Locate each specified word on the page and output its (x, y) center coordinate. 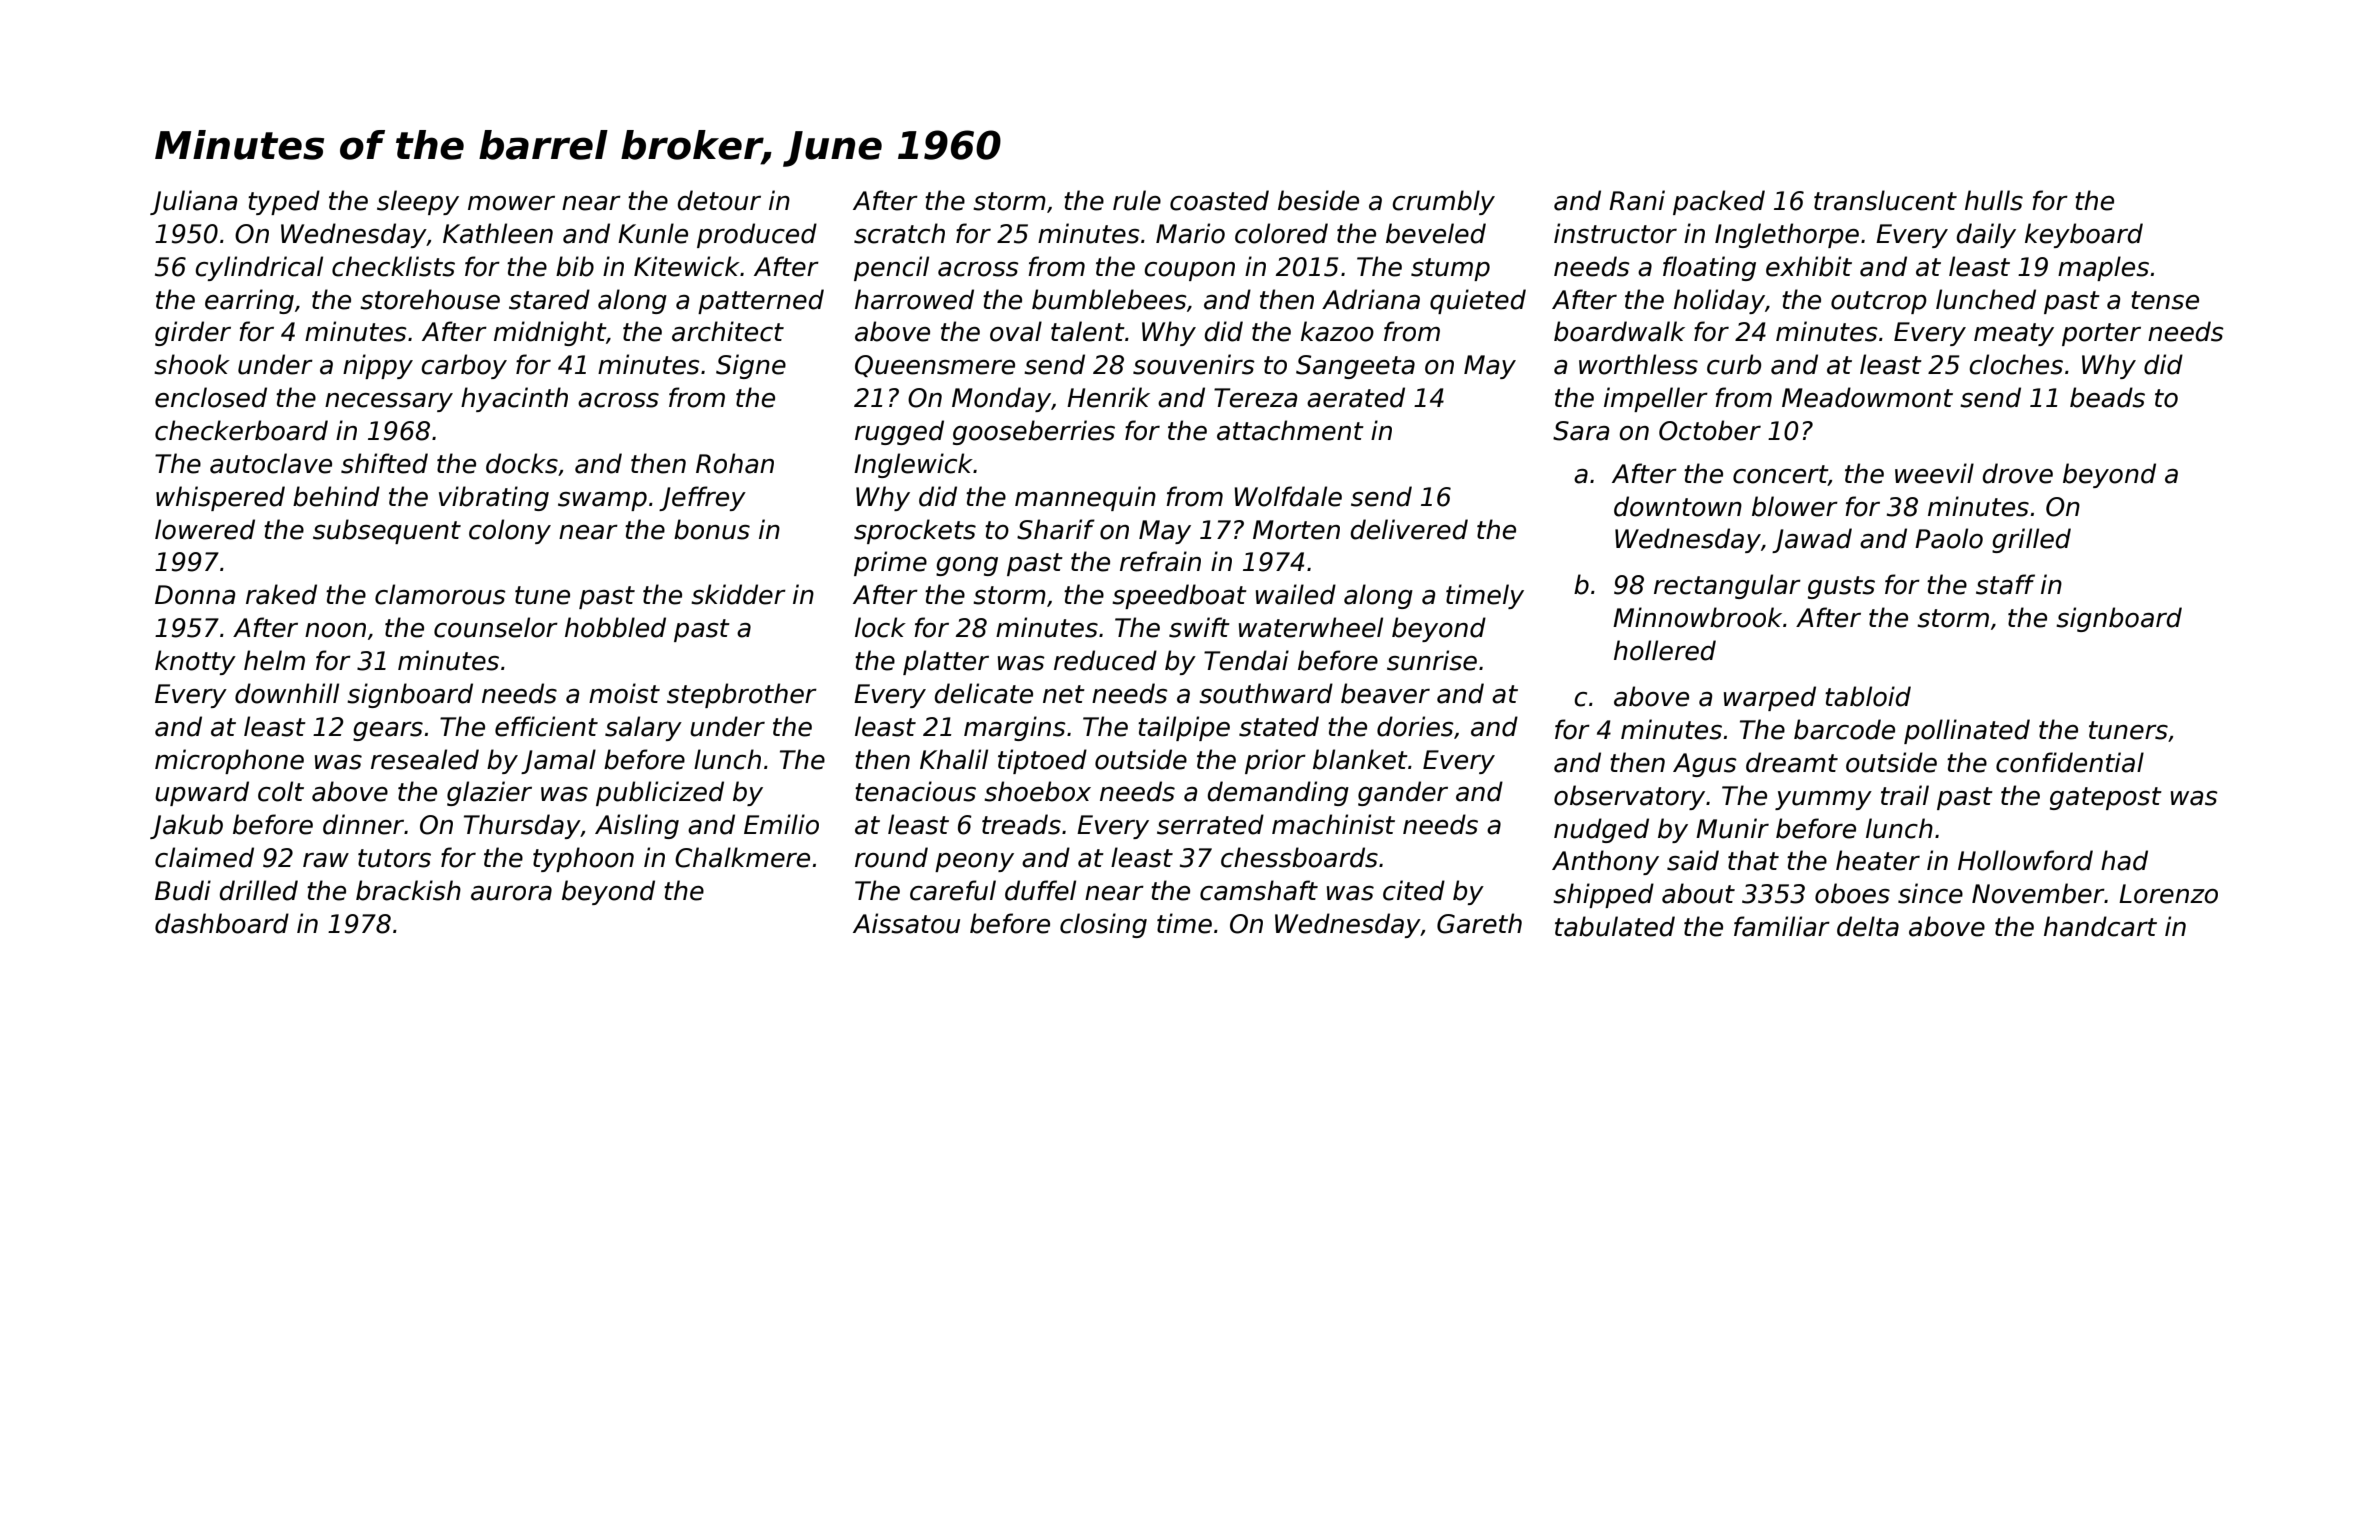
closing (1103, 925)
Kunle (653, 233)
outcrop (1879, 302)
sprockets (915, 531)
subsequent (387, 531)
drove (2017, 473)
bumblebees (1109, 299)
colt (281, 791)
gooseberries (1034, 432)
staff (2005, 584)
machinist (1333, 824)
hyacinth (514, 399)
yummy (1823, 800)
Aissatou (906, 923)
